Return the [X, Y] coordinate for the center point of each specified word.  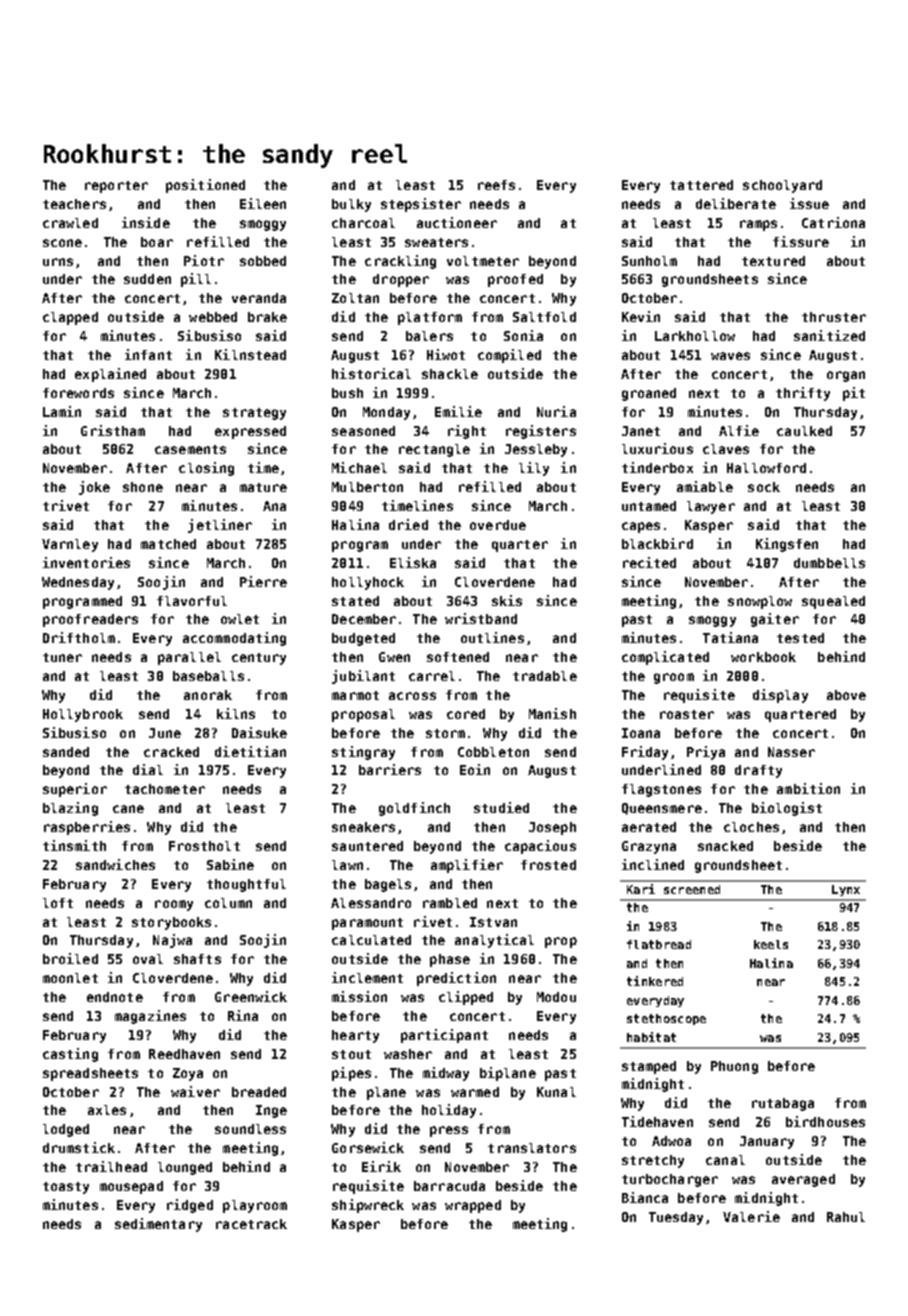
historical [371, 373]
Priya [706, 753]
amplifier [467, 866]
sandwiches [115, 864]
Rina [243, 1015]
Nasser [791, 752]
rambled [450, 903]
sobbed [263, 261]
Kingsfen [787, 545]
